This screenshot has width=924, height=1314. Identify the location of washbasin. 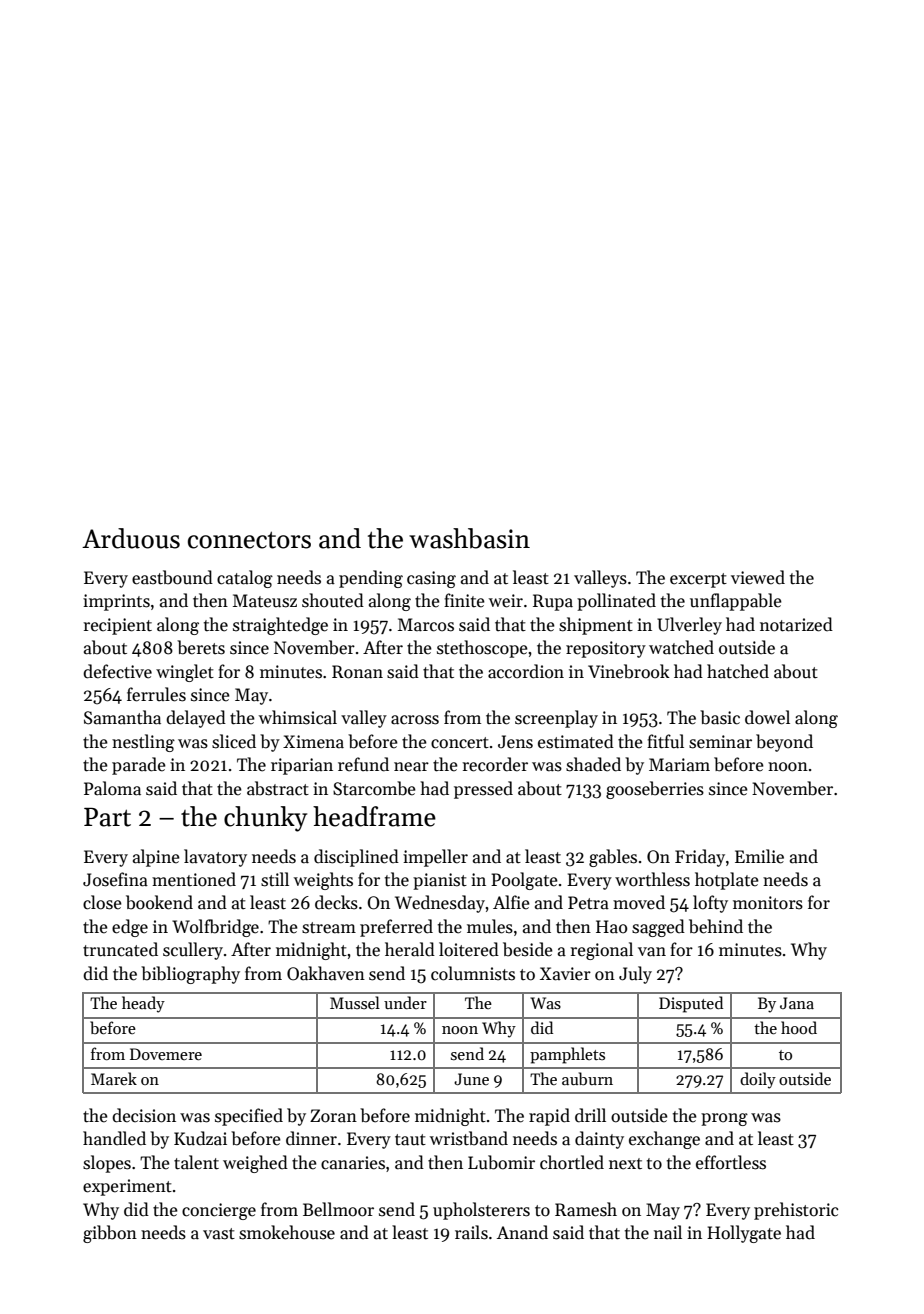
(469, 538).
